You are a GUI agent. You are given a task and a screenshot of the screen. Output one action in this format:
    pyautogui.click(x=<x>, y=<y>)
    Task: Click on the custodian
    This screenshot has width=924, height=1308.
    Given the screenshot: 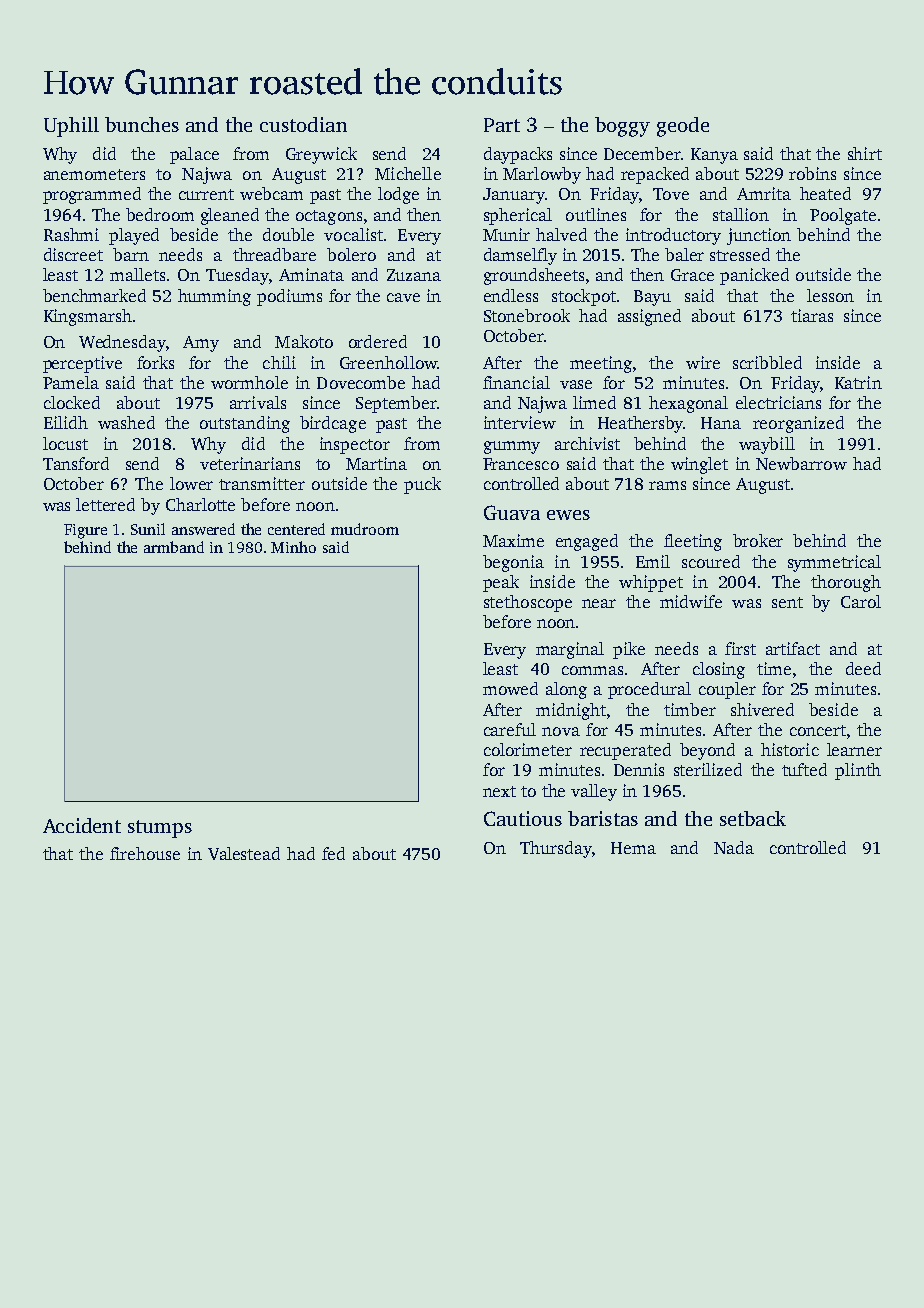 What is the action you would take?
    pyautogui.click(x=303, y=124)
